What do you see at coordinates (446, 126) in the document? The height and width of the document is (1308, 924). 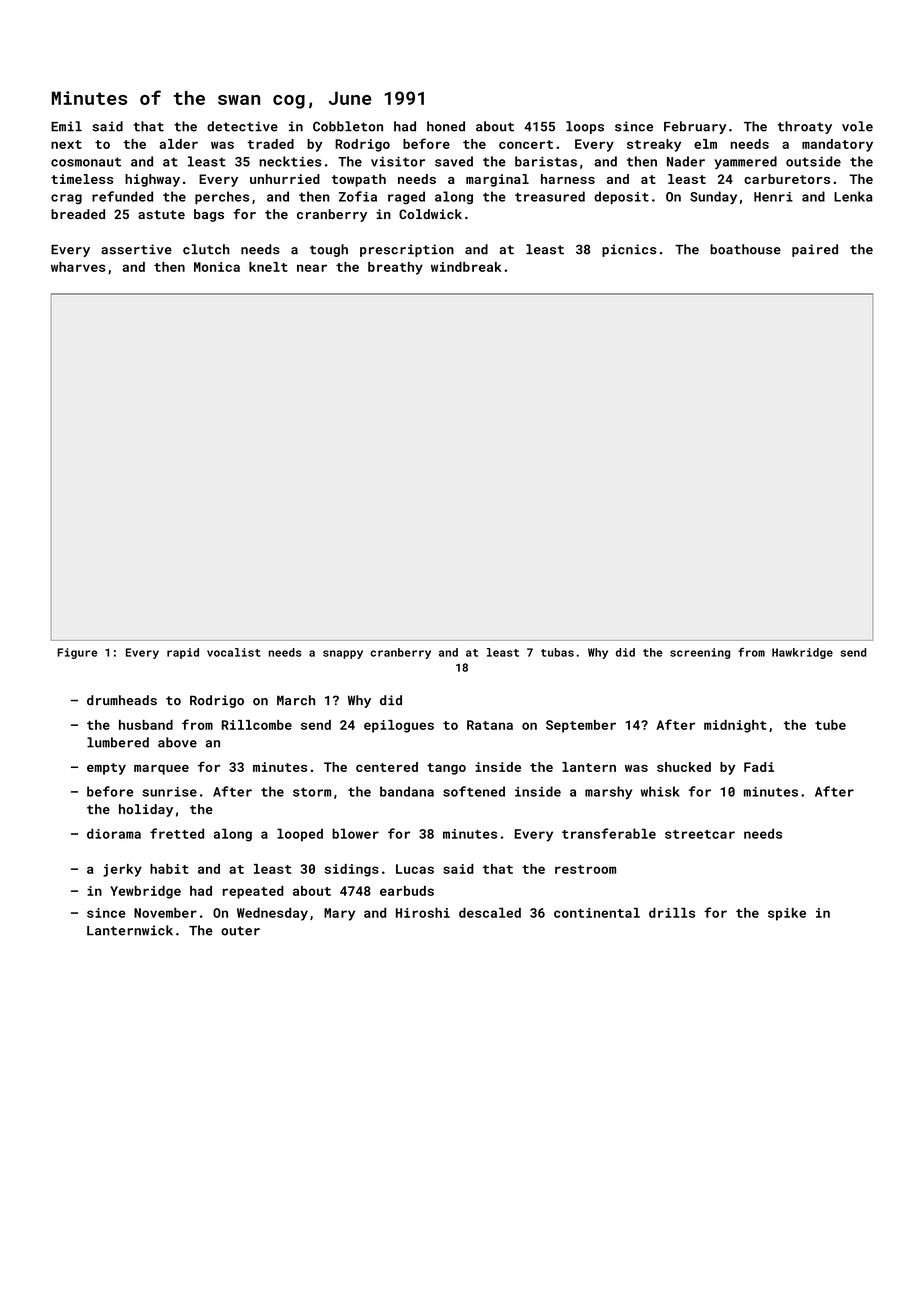 I see `honed` at bounding box center [446, 126].
